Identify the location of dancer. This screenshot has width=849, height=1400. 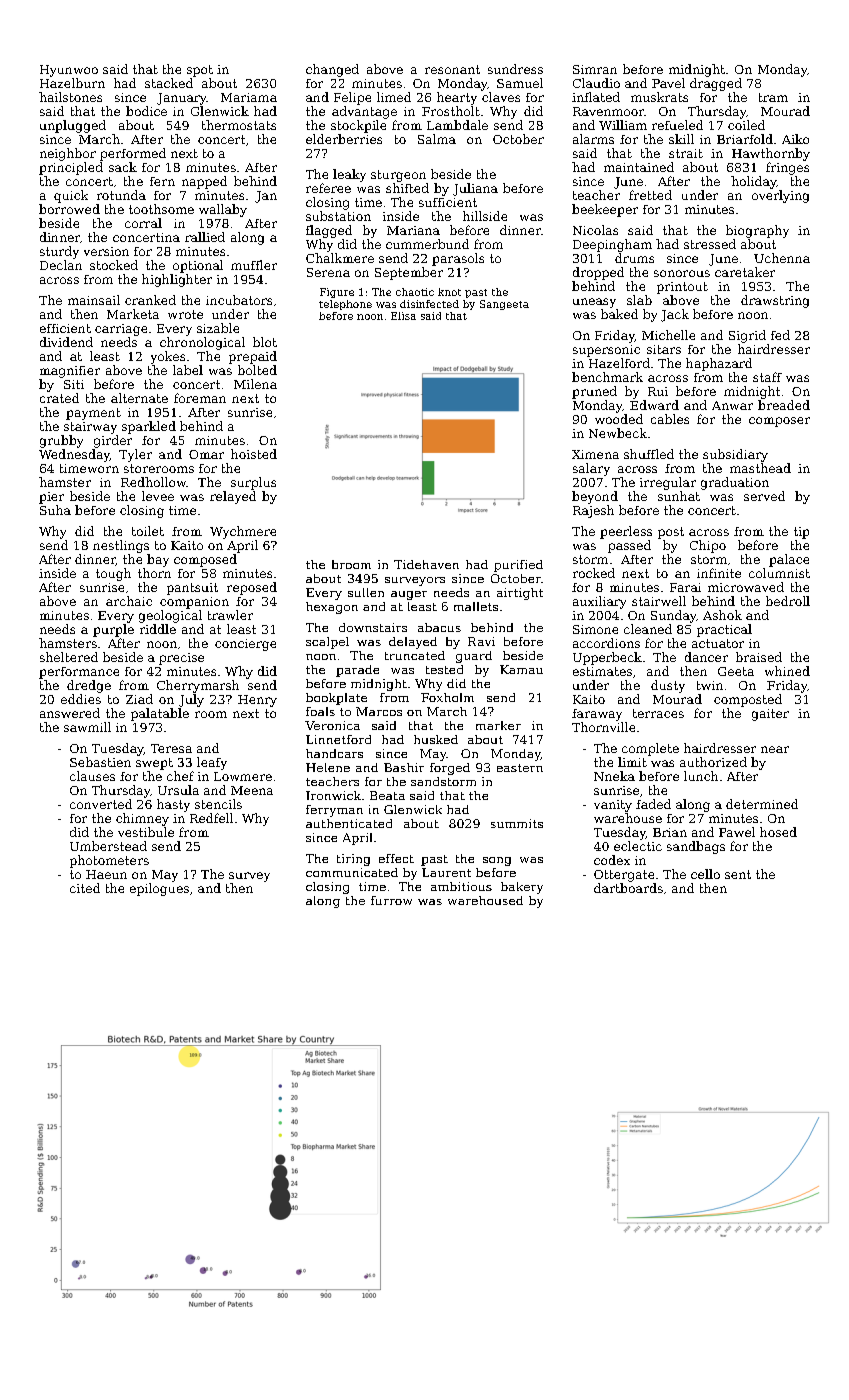
(706, 657).
